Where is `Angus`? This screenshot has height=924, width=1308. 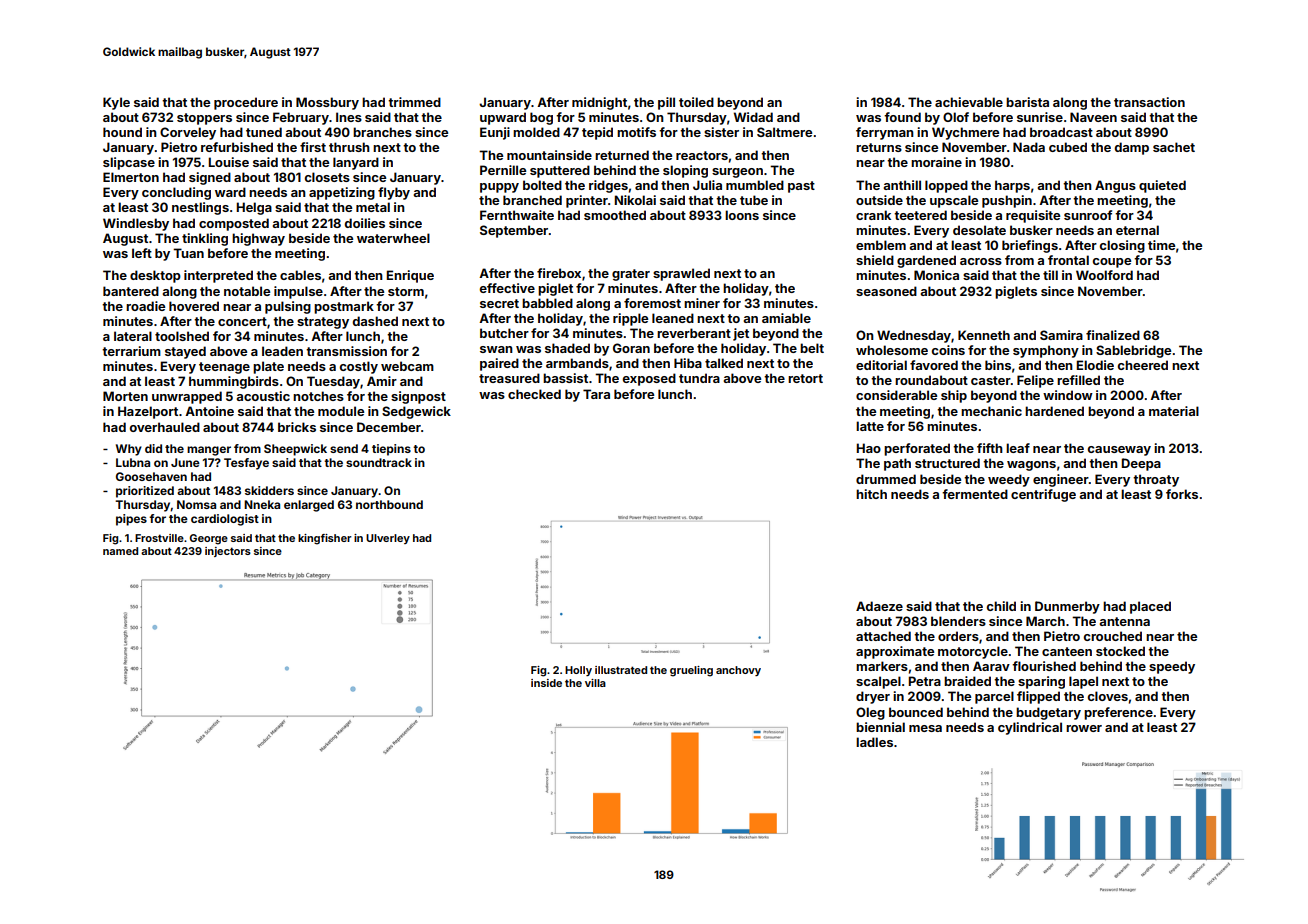
Angus is located at coordinates (1115, 186).
